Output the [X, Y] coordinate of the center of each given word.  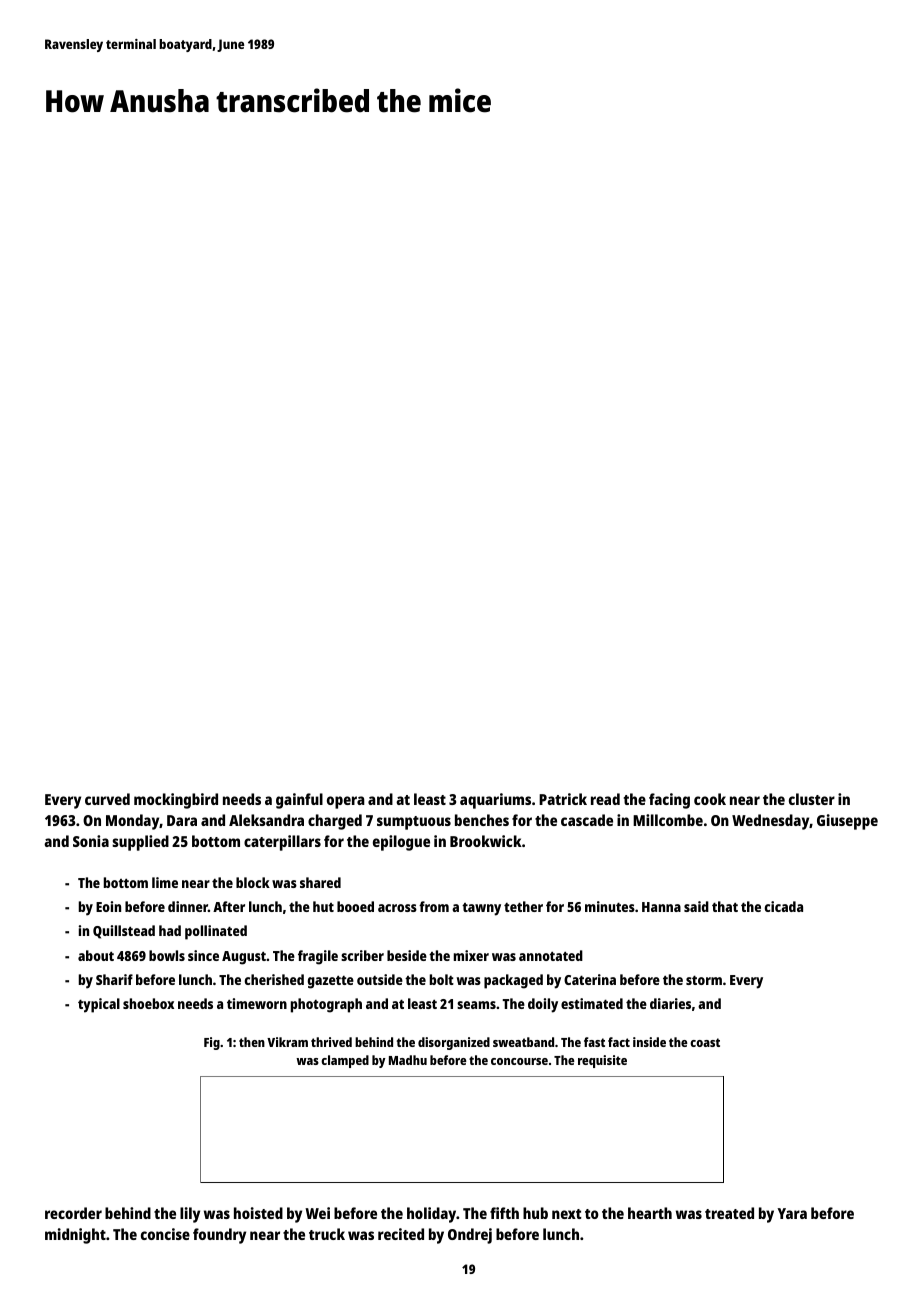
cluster [812, 799]
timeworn [257, 1003]
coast [705, 1042]
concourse [519, 1061]
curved [107, 799]
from [434, 906]
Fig [212, 1043]
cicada [784, 906]
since [203, 955]
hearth [650, 1213]
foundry [219, 1236]
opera [346, 802]
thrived [331, 1042]
